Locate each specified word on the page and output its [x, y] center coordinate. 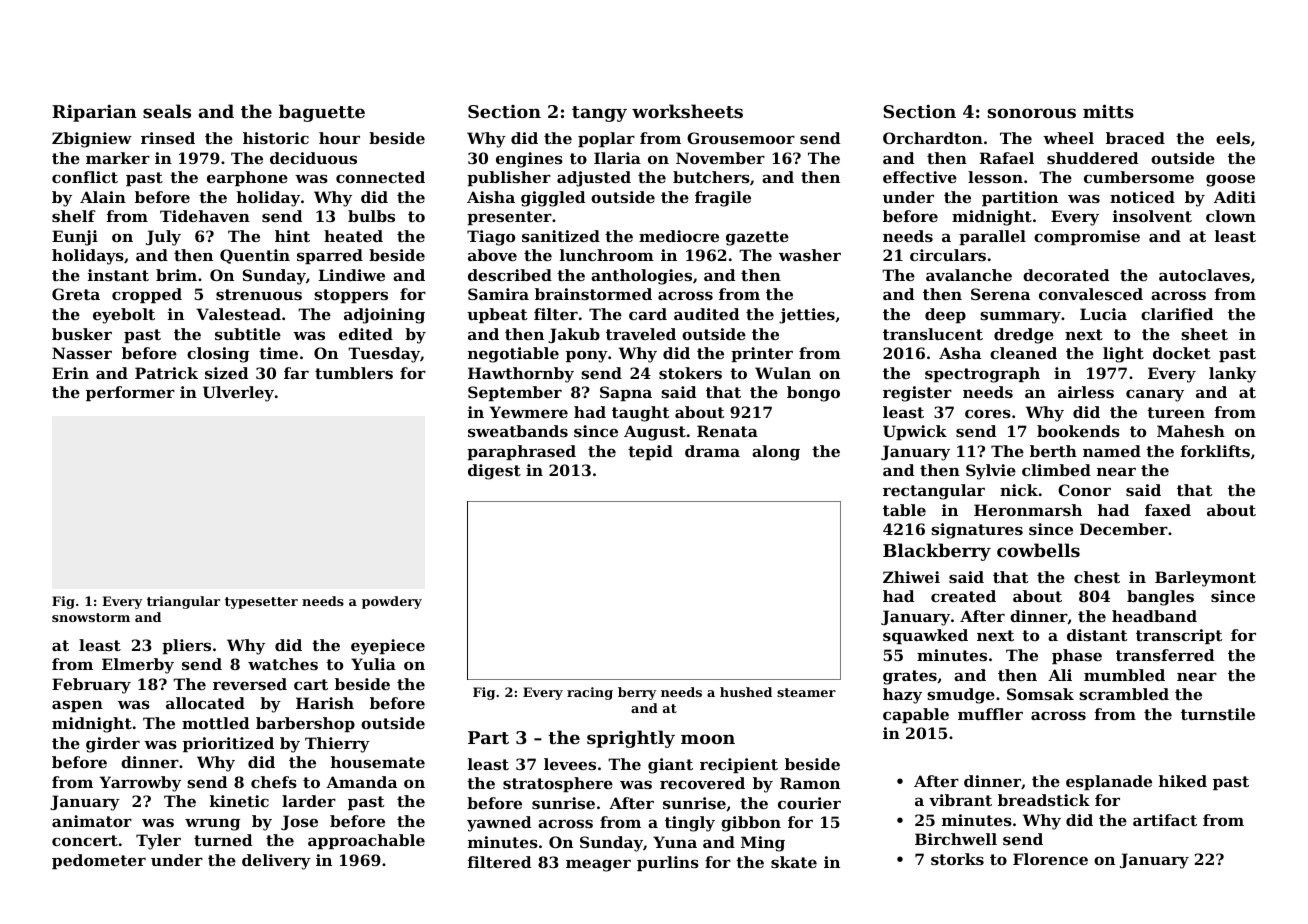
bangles [1160, 598]
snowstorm [91, 617]
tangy [599, 114]
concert [85, 840]
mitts [1108, 111]
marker [118, 158]
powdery [392, 602]
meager [598, 865]
